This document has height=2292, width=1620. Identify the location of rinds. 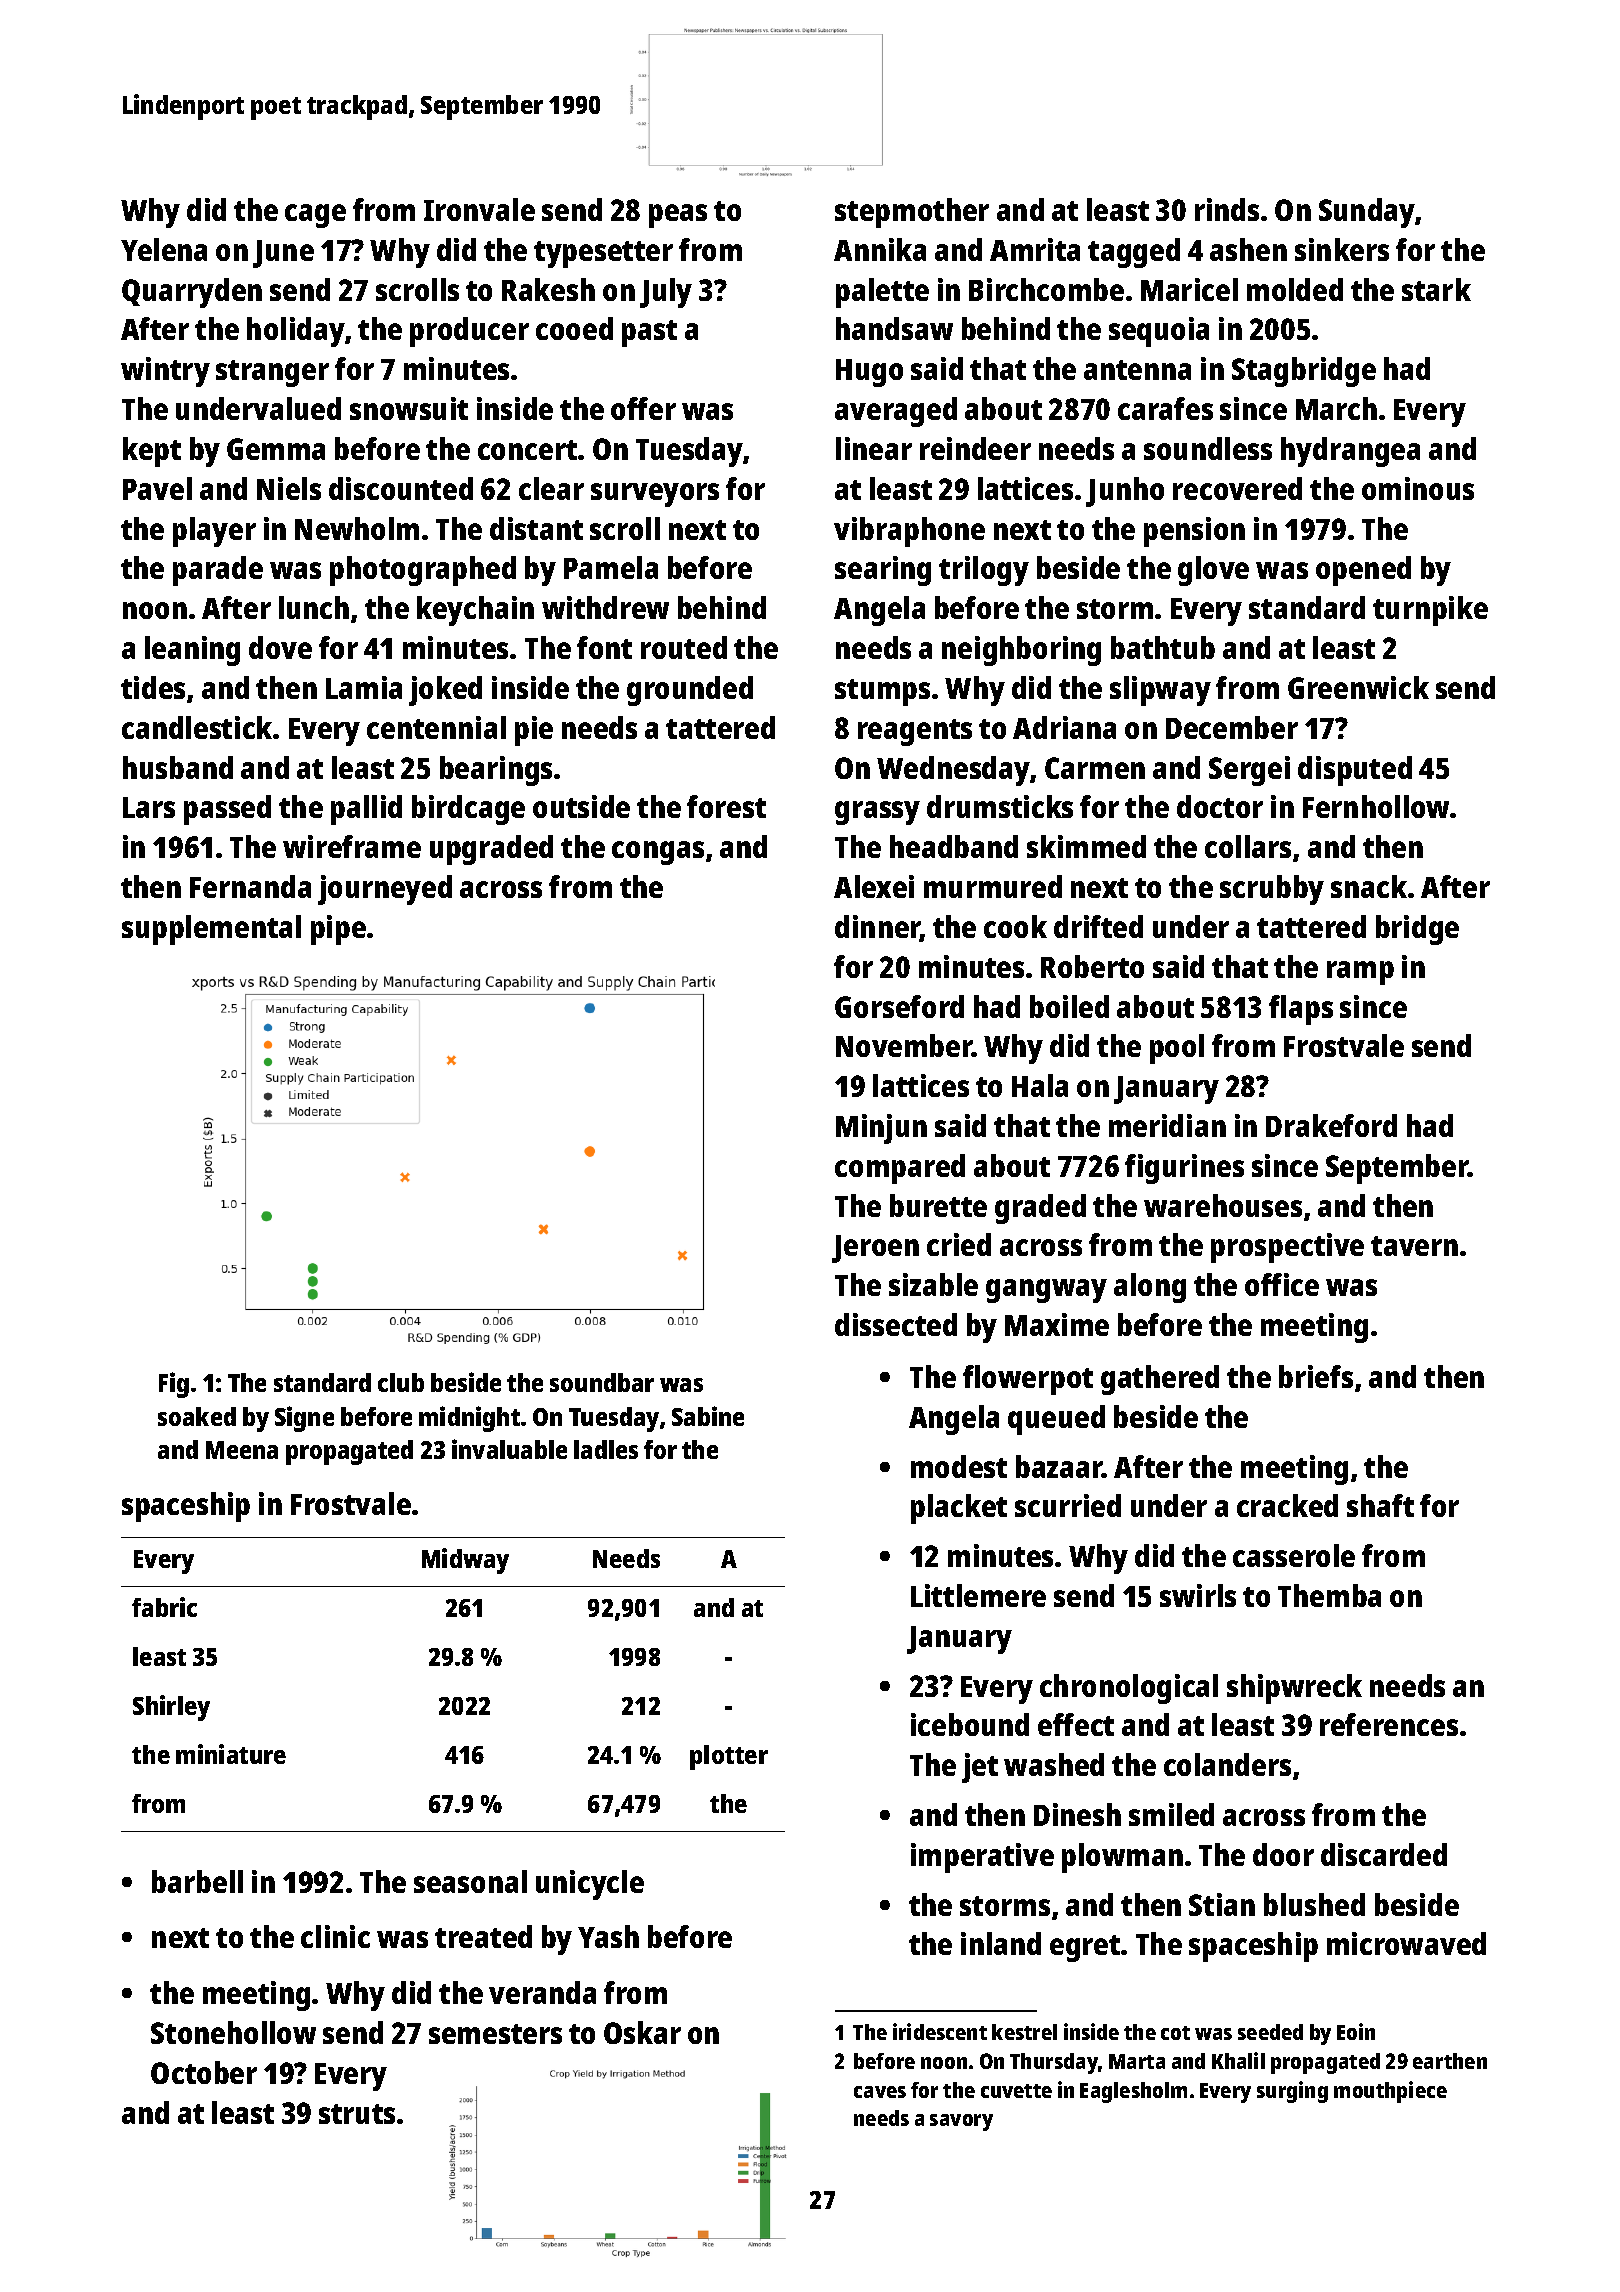
(1227, 209).
